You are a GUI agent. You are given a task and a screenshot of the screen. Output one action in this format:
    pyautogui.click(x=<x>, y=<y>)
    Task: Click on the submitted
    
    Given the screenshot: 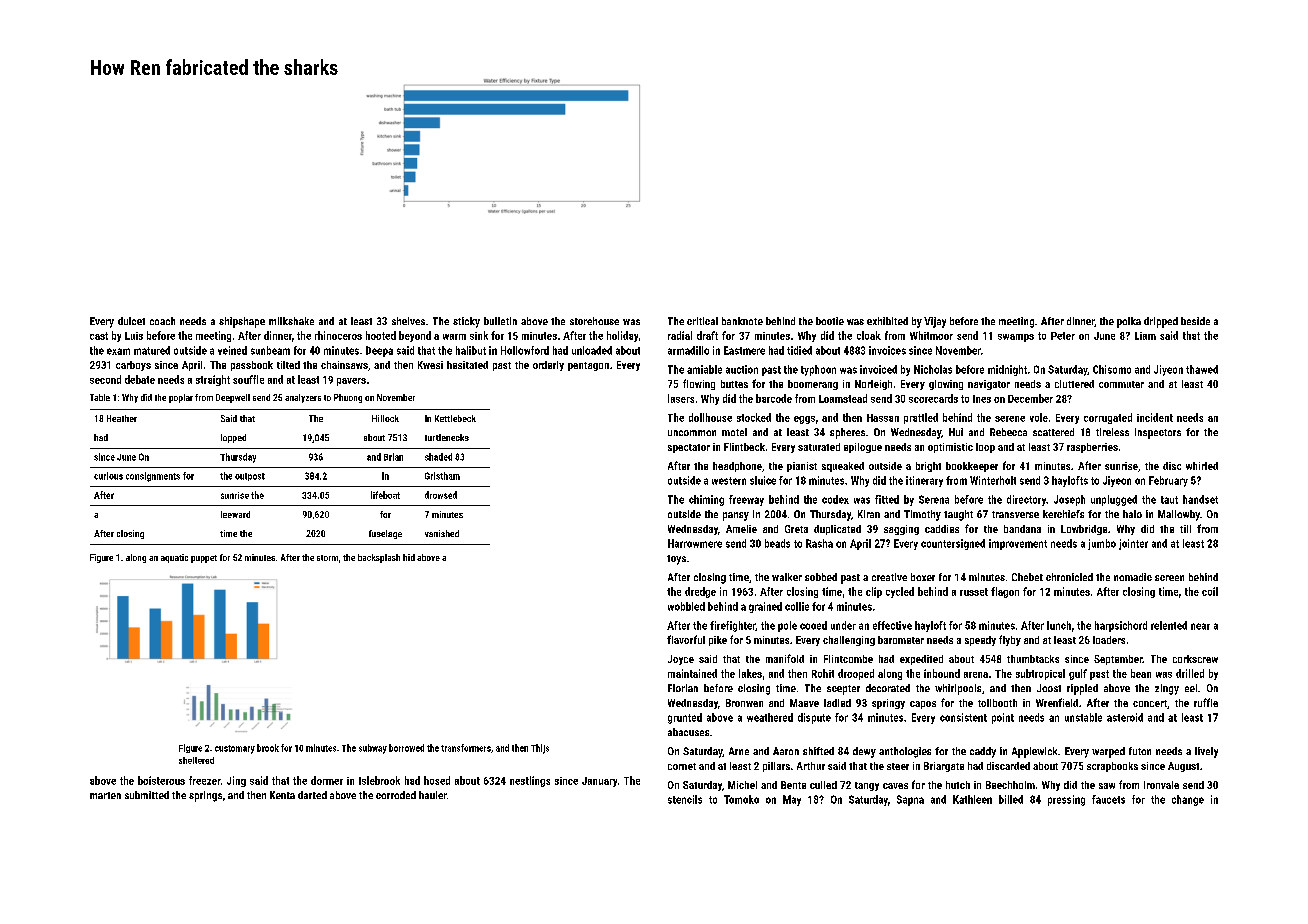 What is the action you would take?
    pyautogui.click(x=147, y=795)
